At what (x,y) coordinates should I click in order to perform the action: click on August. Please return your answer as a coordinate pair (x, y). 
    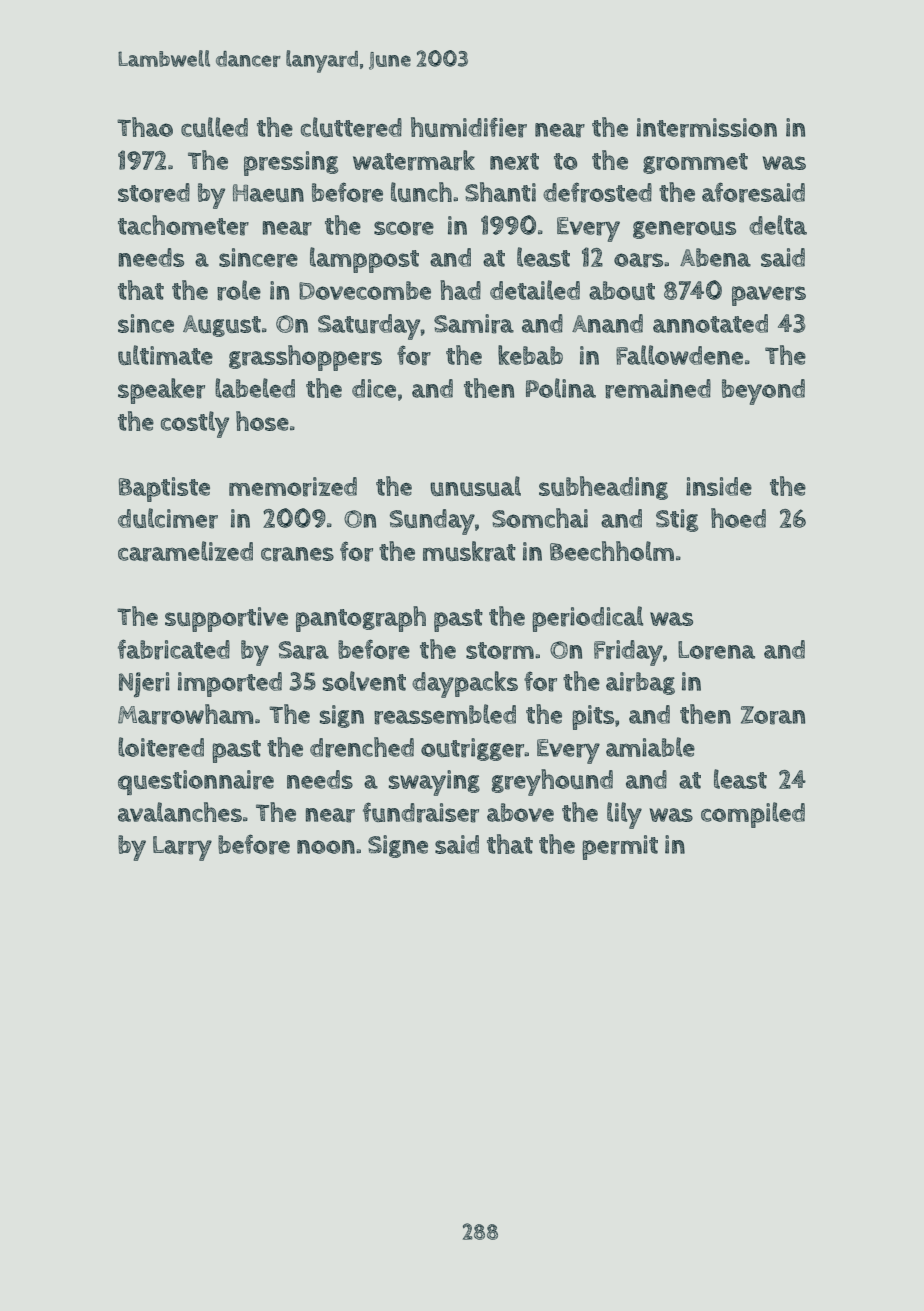
    Looking at the image, I should click on (222, 326).
